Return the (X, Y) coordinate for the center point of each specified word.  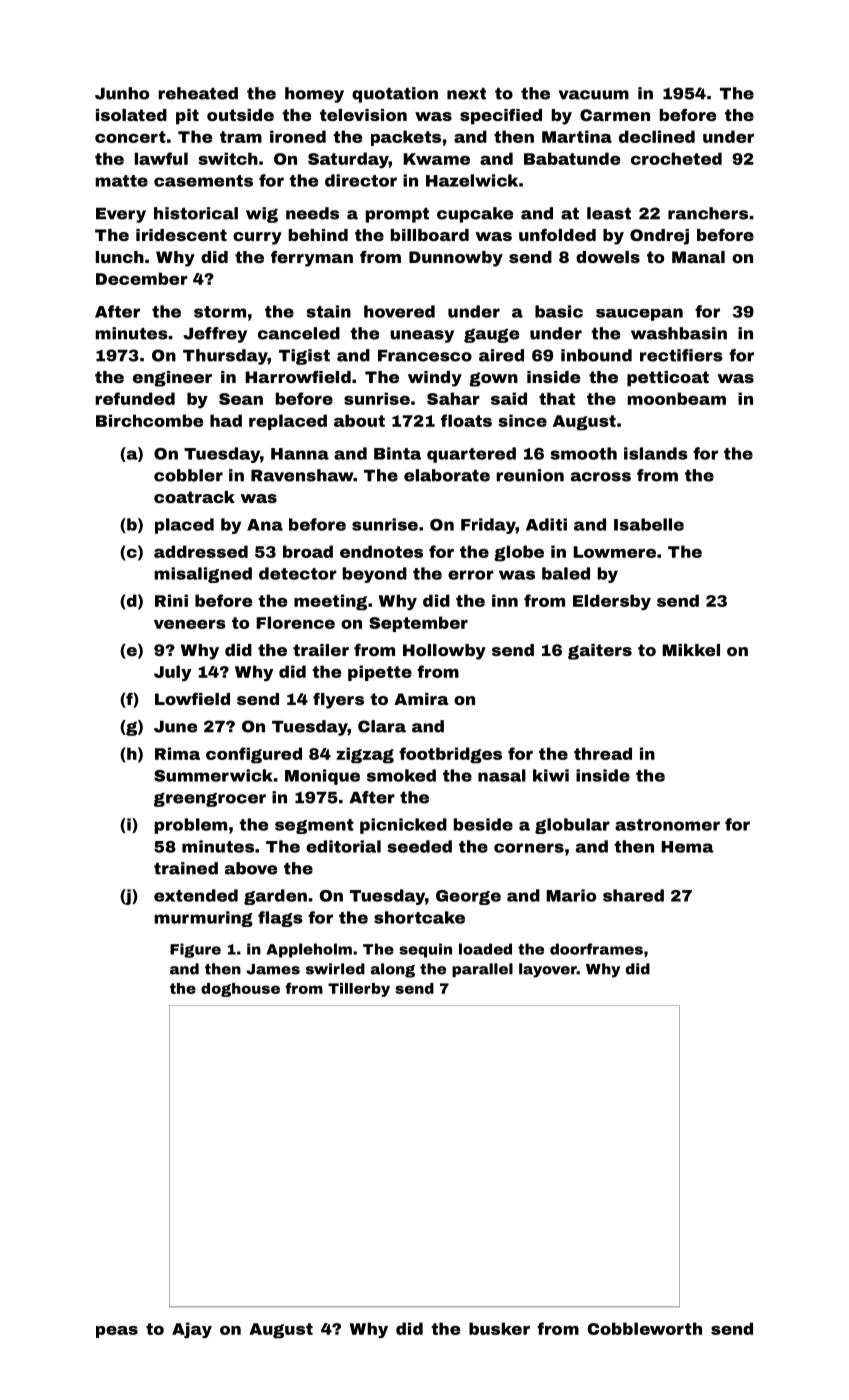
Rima (177, 753)
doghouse (240, 990)
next (466, 94)
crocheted (676, 158)
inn (505, 600)
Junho (122, 93)
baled (566, 573)
